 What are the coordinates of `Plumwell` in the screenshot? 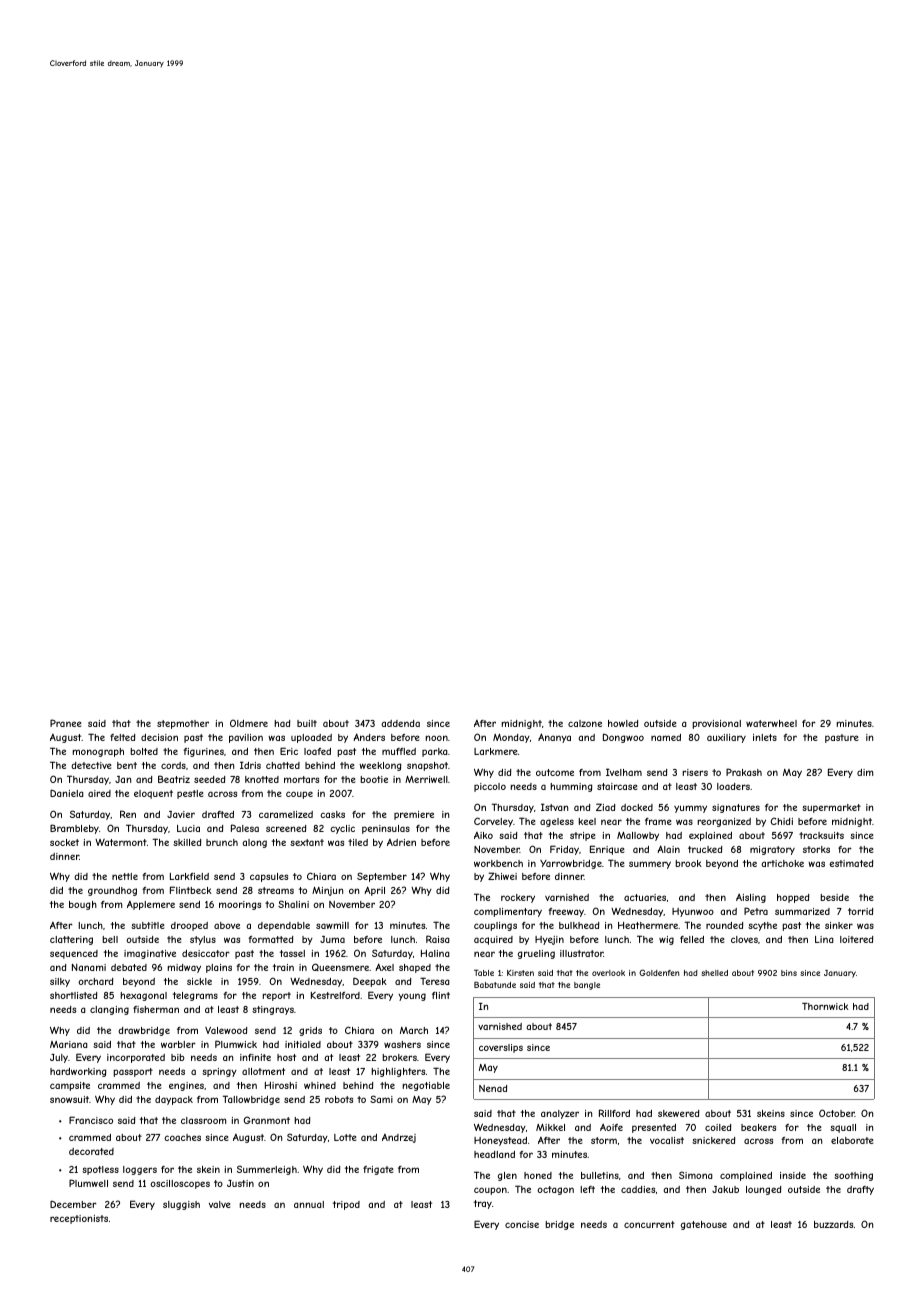 It's located at (88, 1183).
